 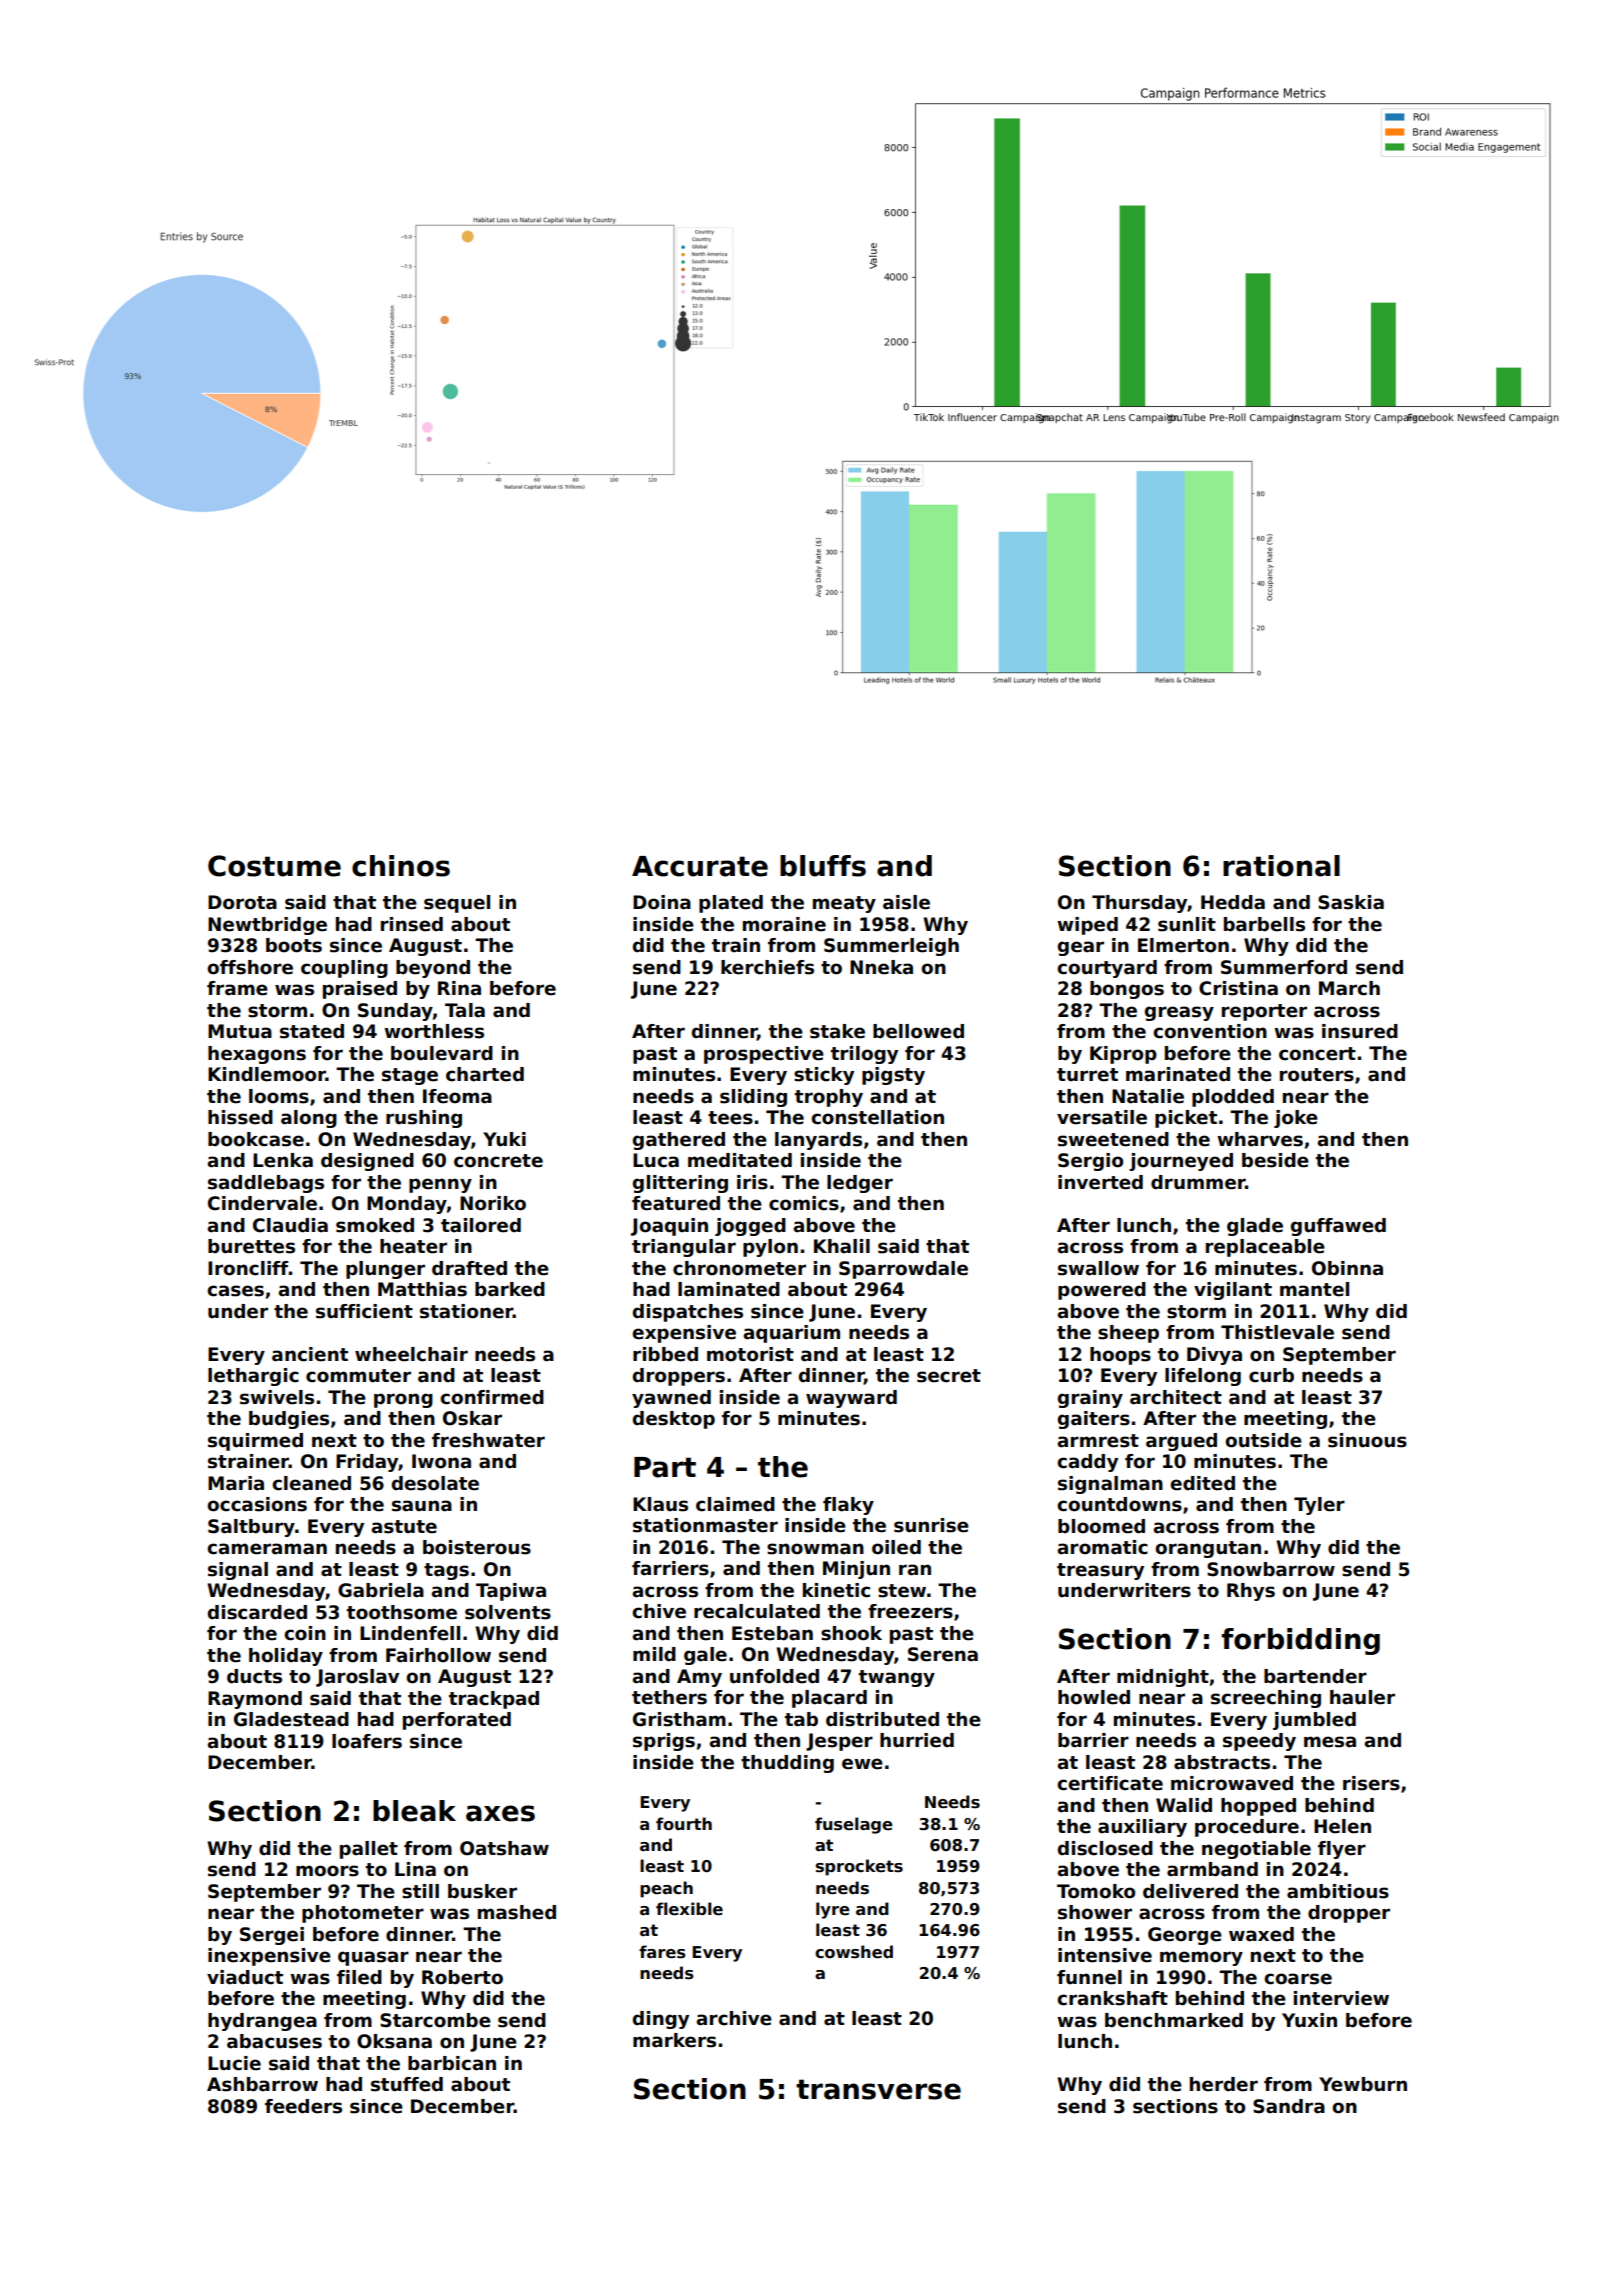 What do you see at coordinates (274, 866) in the image?
I see `Costume` at bounding box center [274, 866].
